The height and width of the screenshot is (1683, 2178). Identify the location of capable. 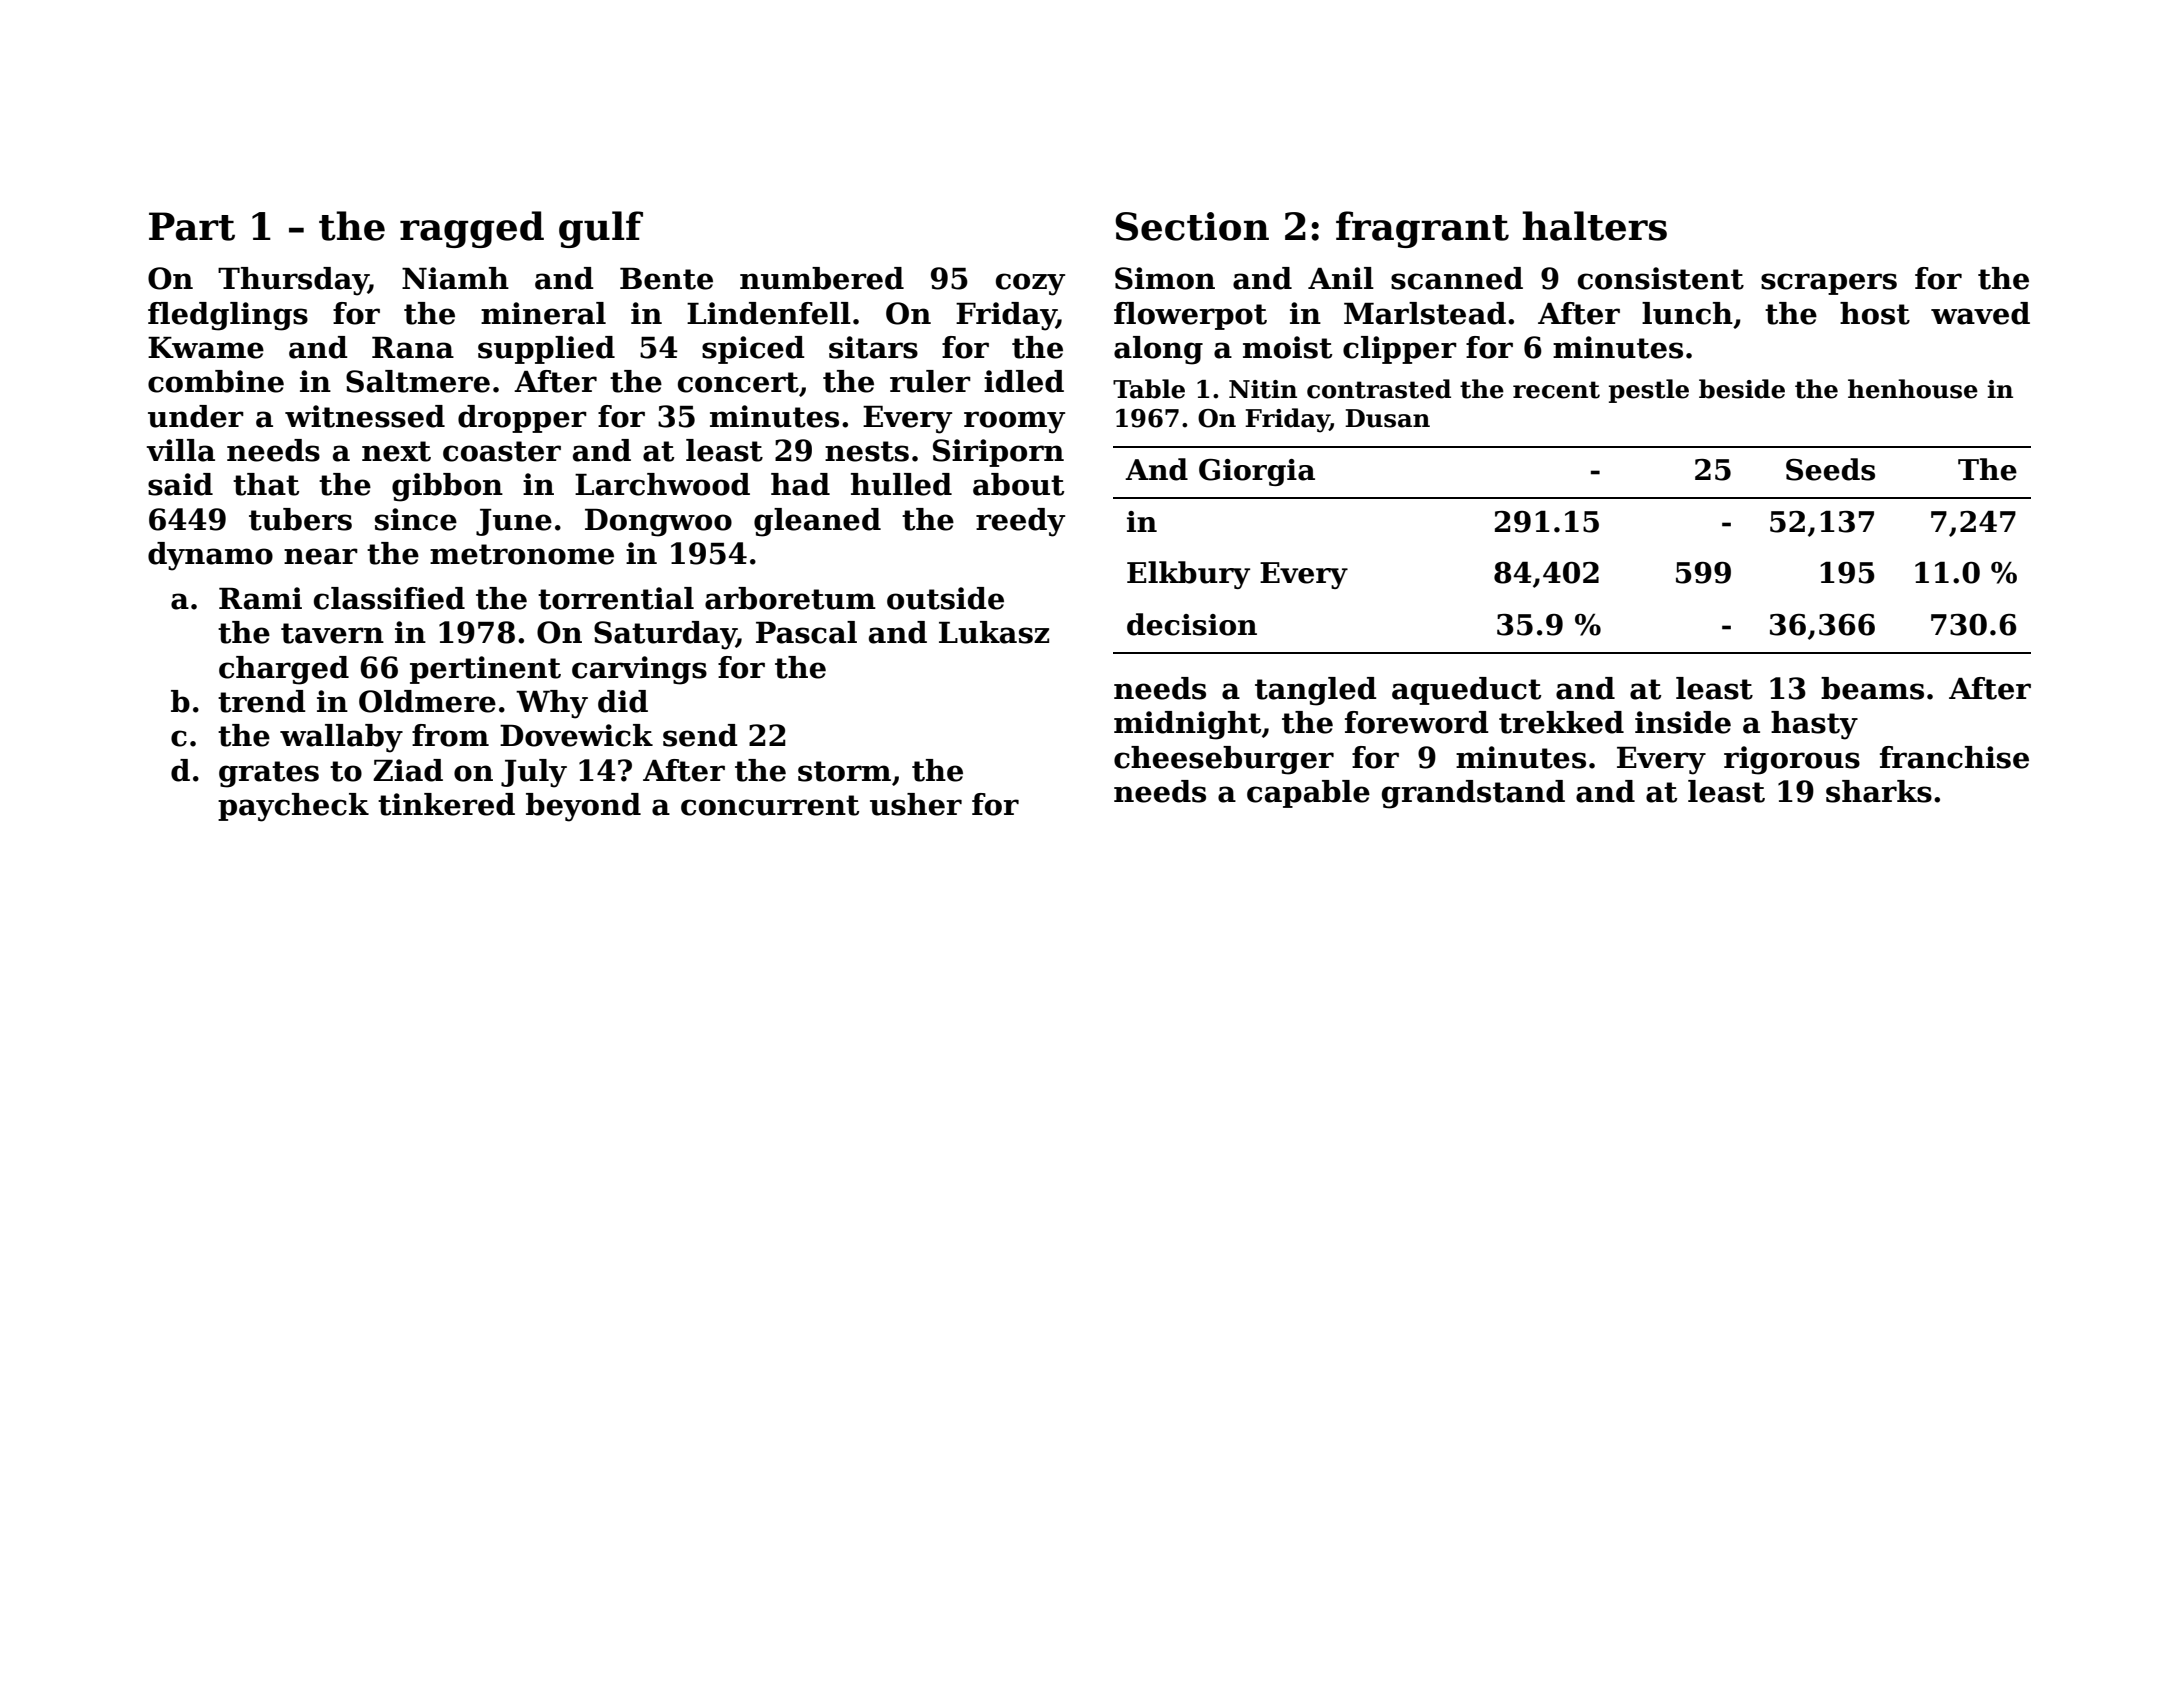
(1308, 794).
